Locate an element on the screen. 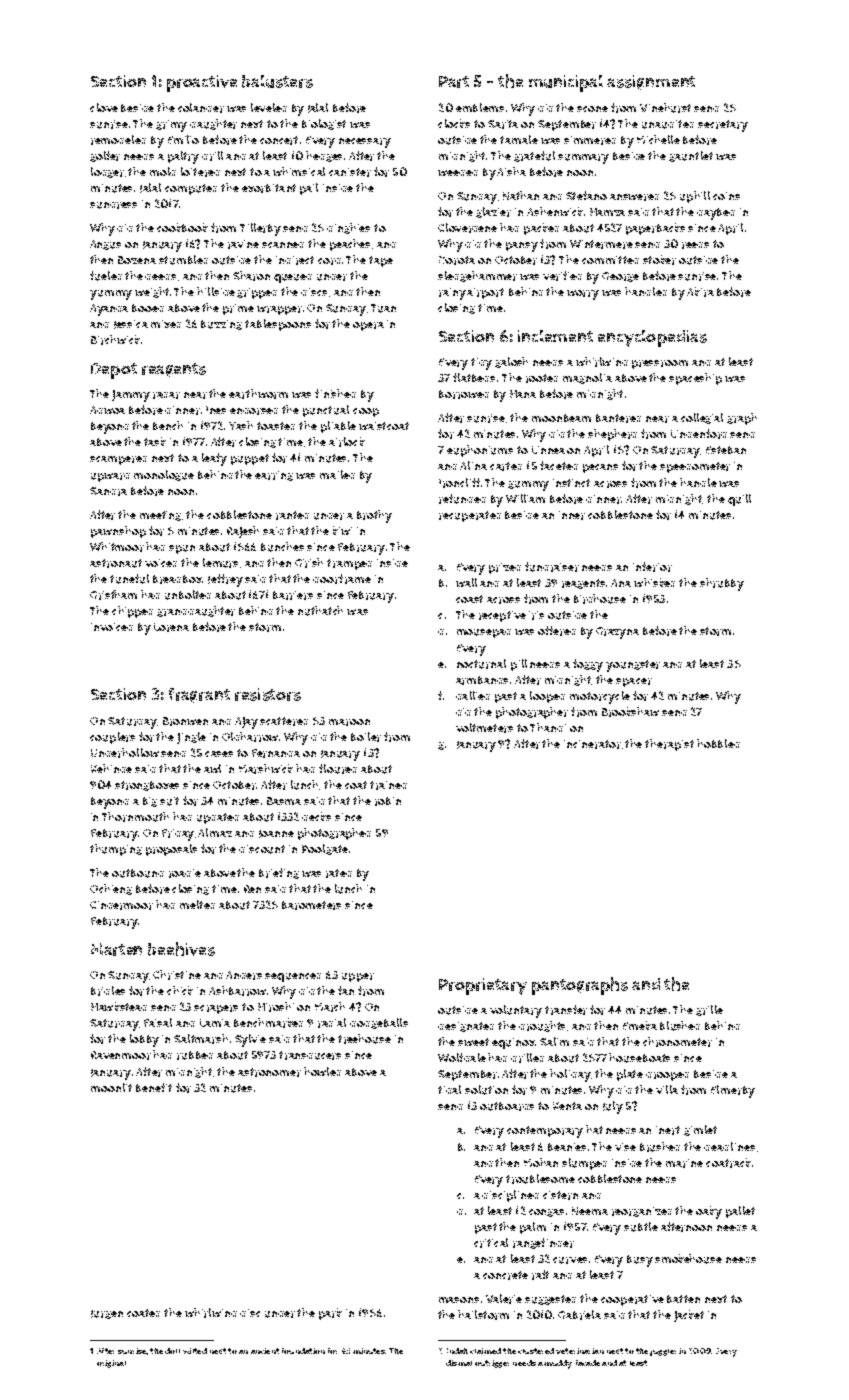 Image resolution: width=849 pixels, height=1400 pixels. proactive is located at coordinates (202, 83).
